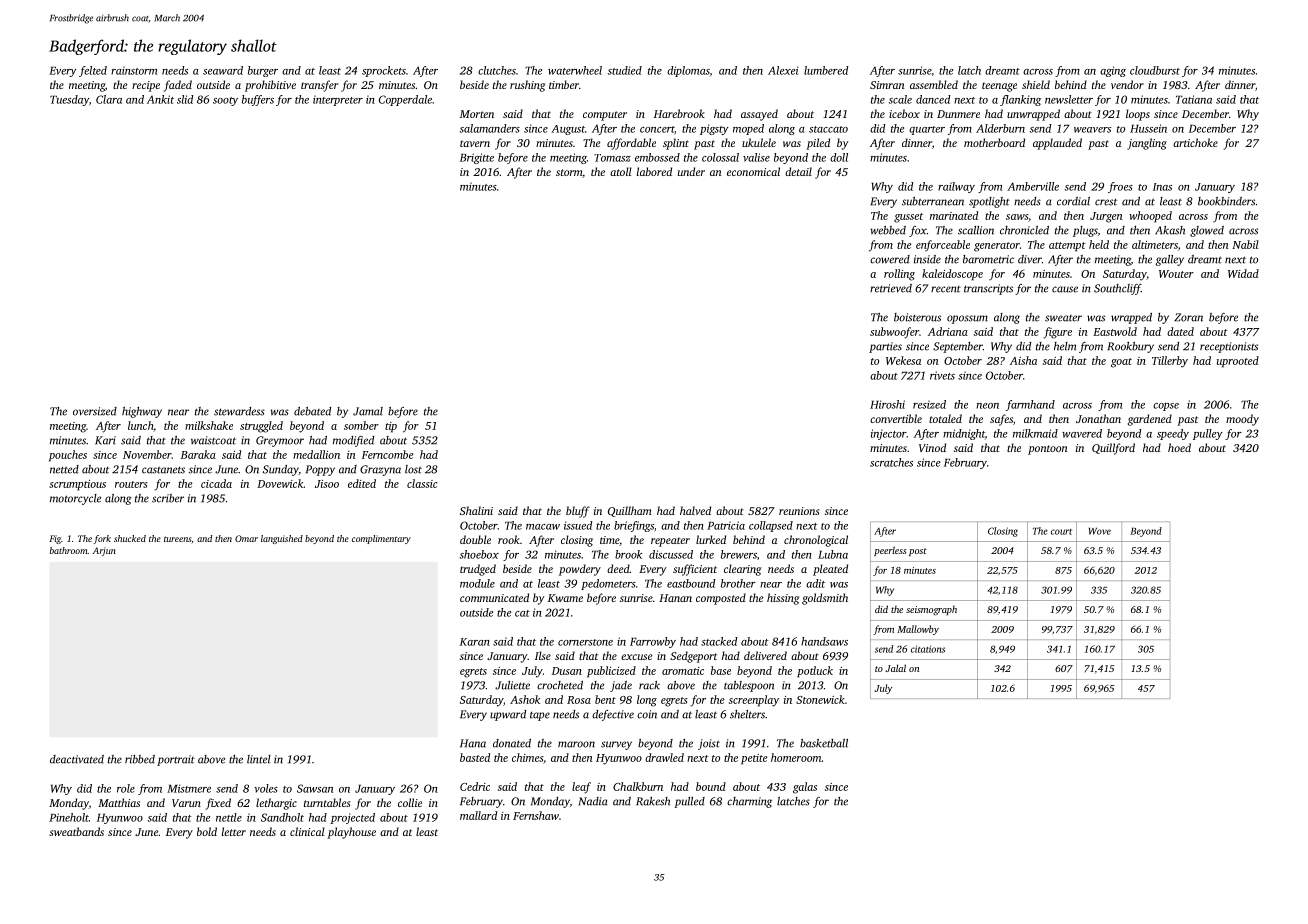 This screenshot has width=1308, height=924. Describe the element at coordinates (608, 584) in the screenshot. I see `pedometers` at that location.
